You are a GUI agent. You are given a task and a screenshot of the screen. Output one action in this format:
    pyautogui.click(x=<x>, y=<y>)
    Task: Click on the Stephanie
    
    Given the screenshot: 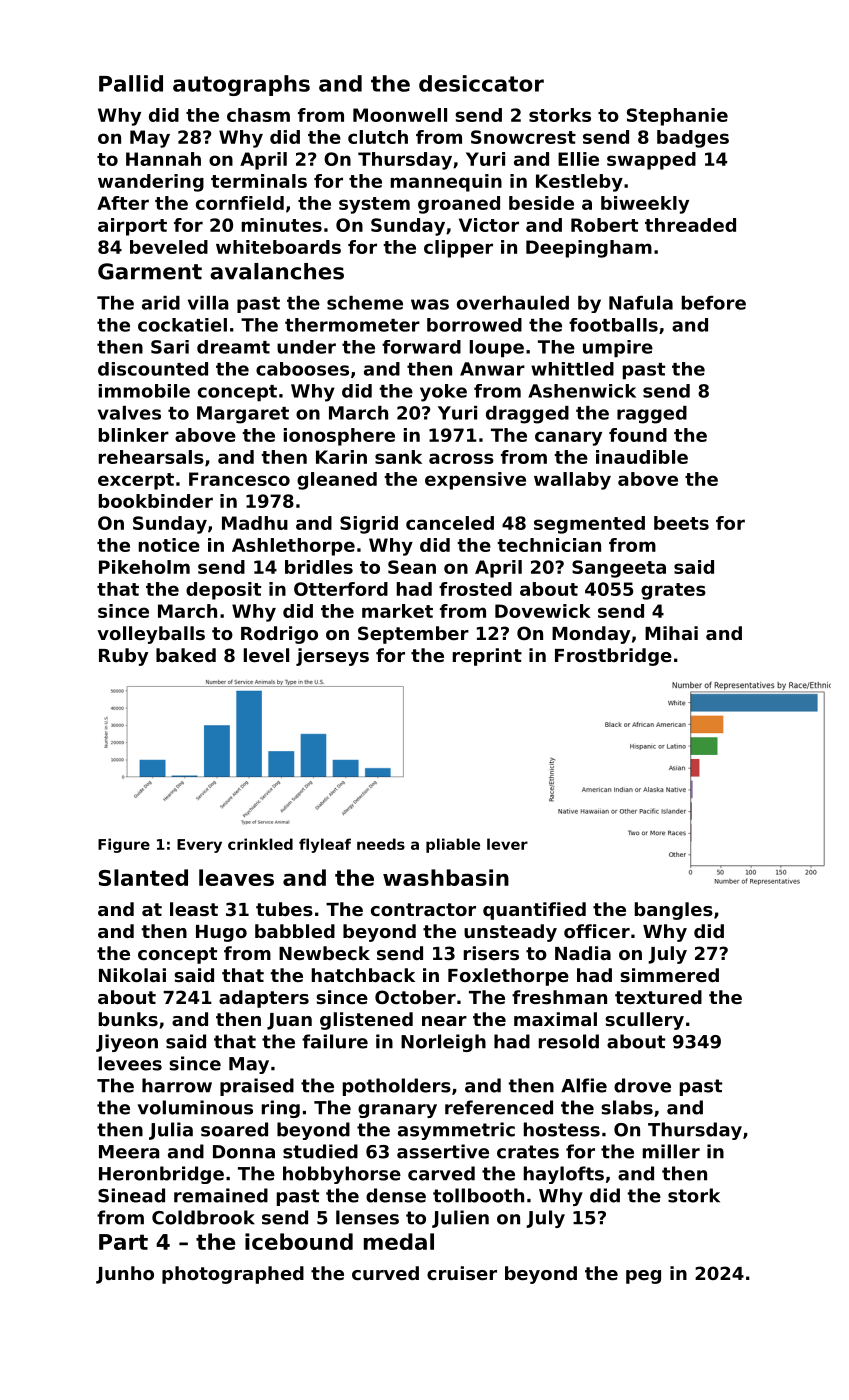 What is the action you would take?
    pyautogui.click(x=677, y=117)
